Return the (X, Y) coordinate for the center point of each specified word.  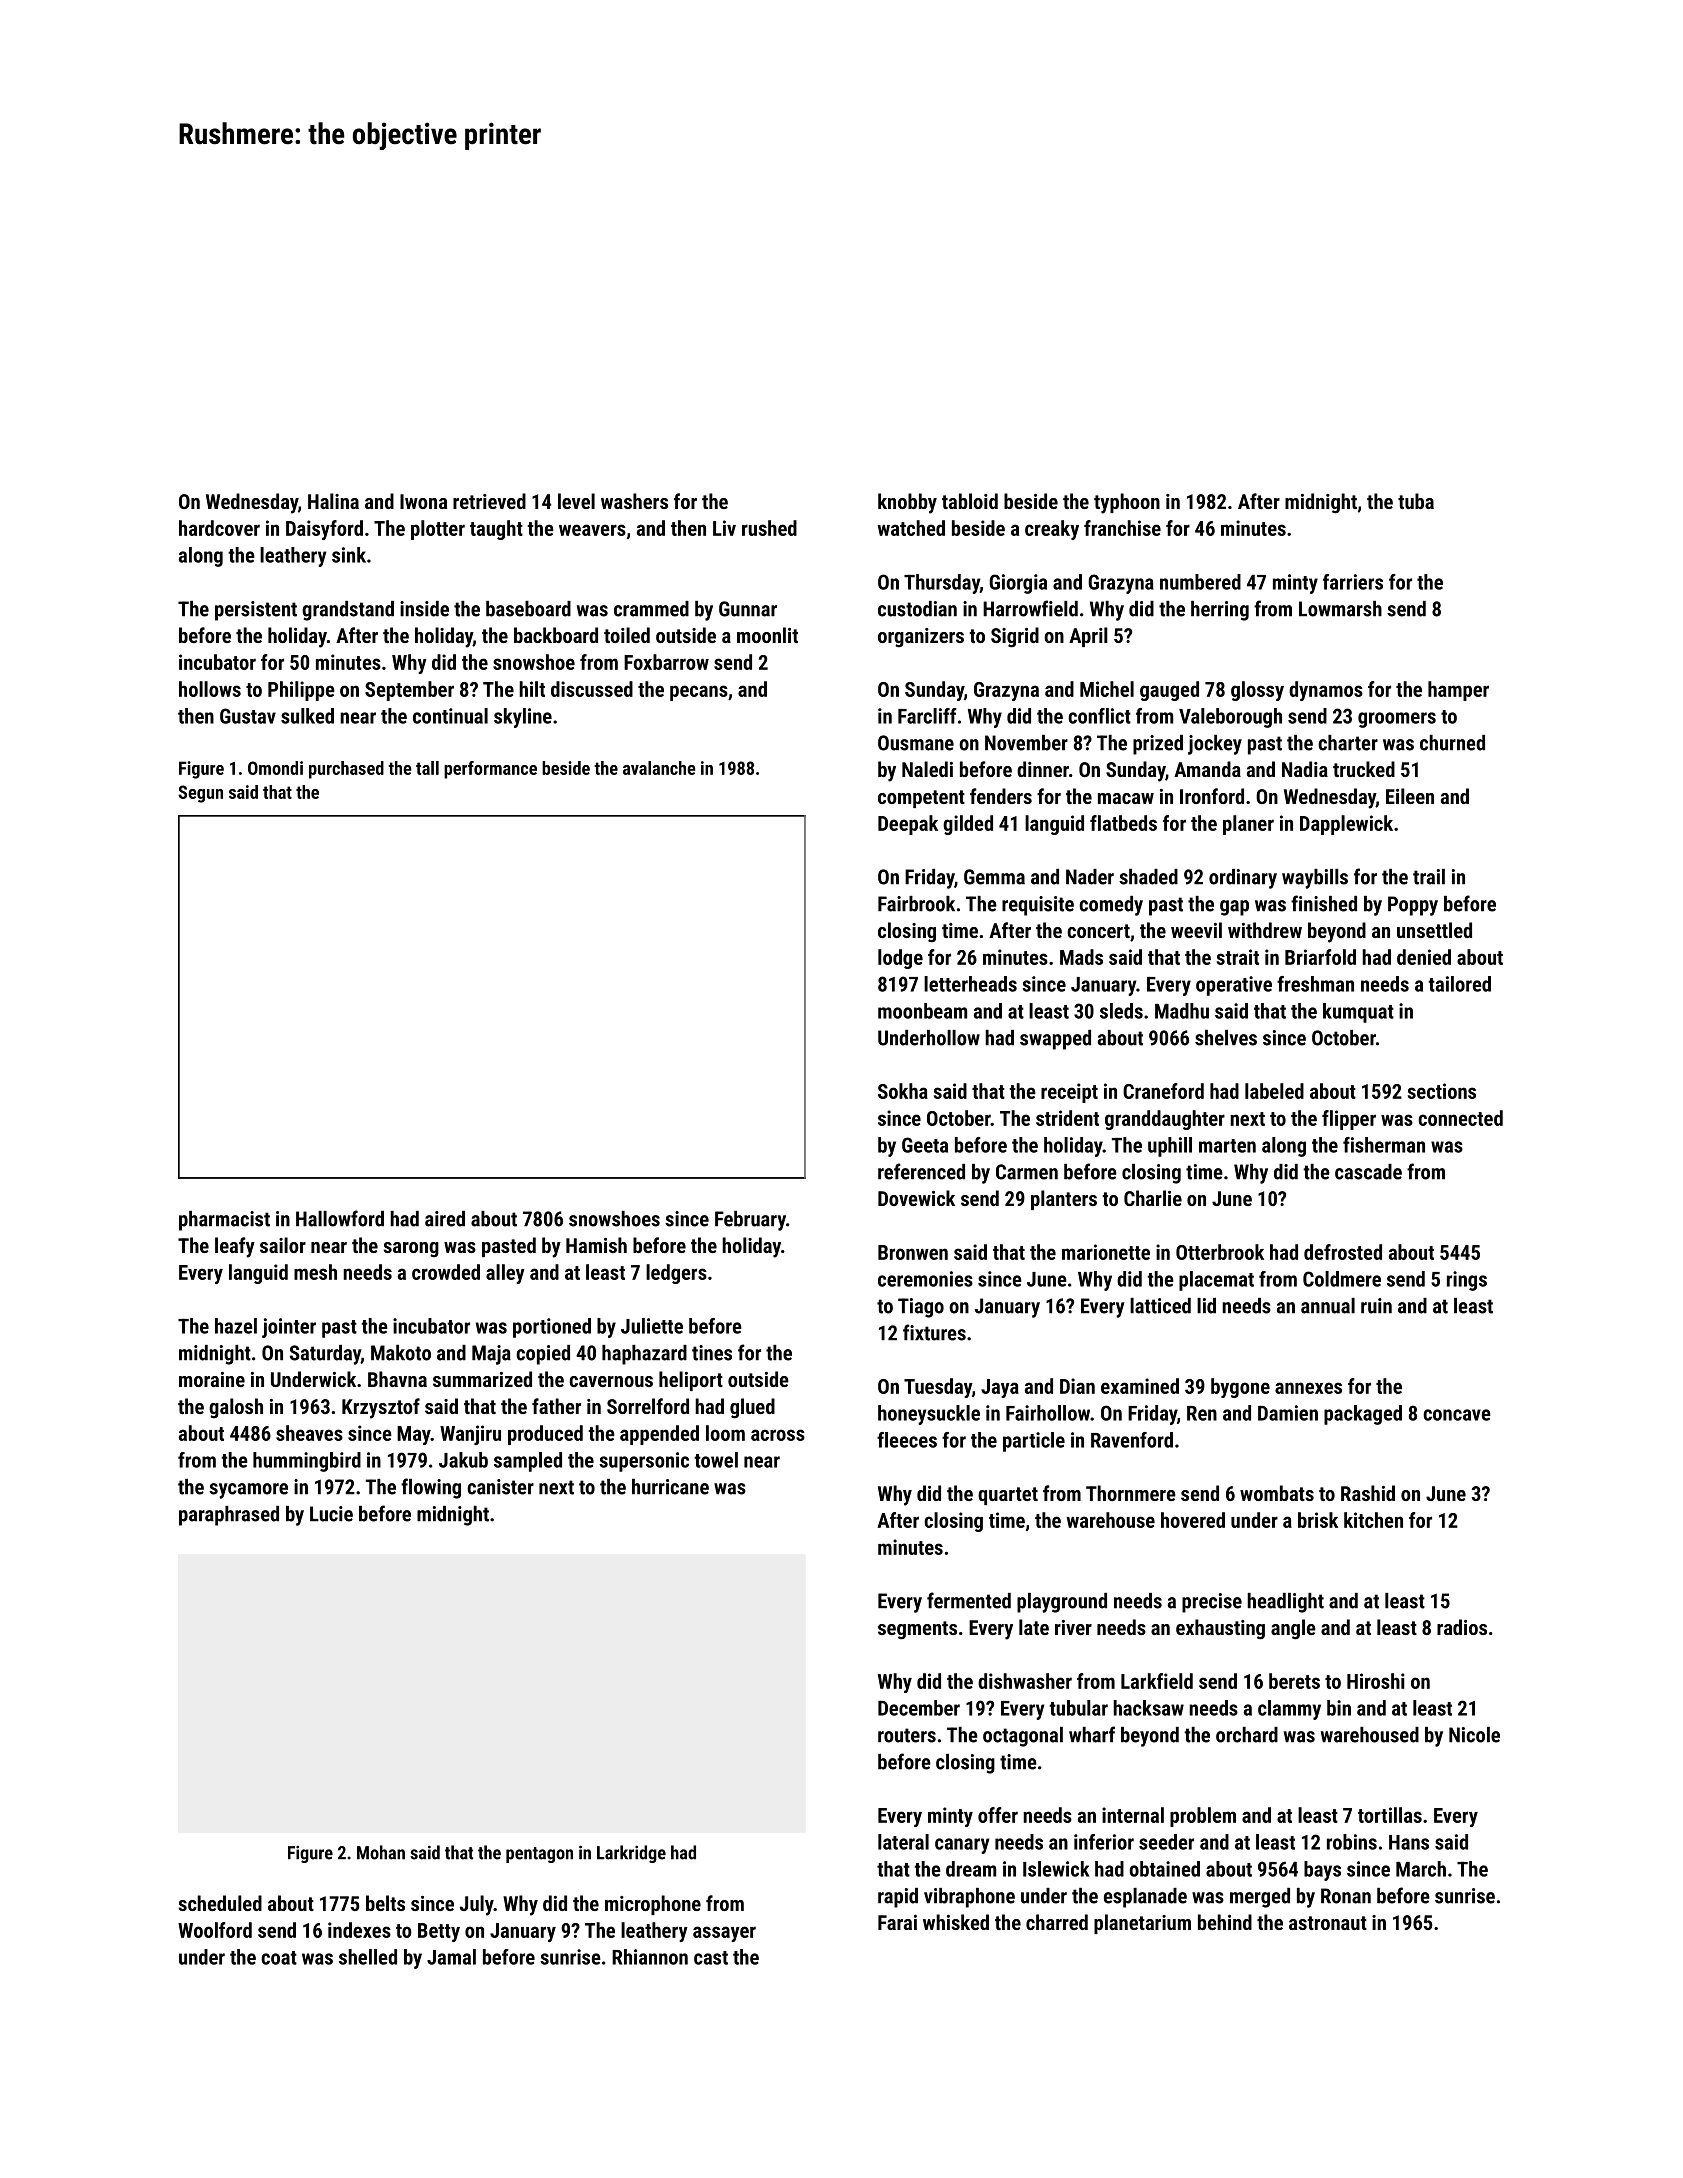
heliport (691, 1381)
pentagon (539, 1855)
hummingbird (307, 1462)
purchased (346, 770)
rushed (769, 528)
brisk (1318, 1520)
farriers (1353, 582)
